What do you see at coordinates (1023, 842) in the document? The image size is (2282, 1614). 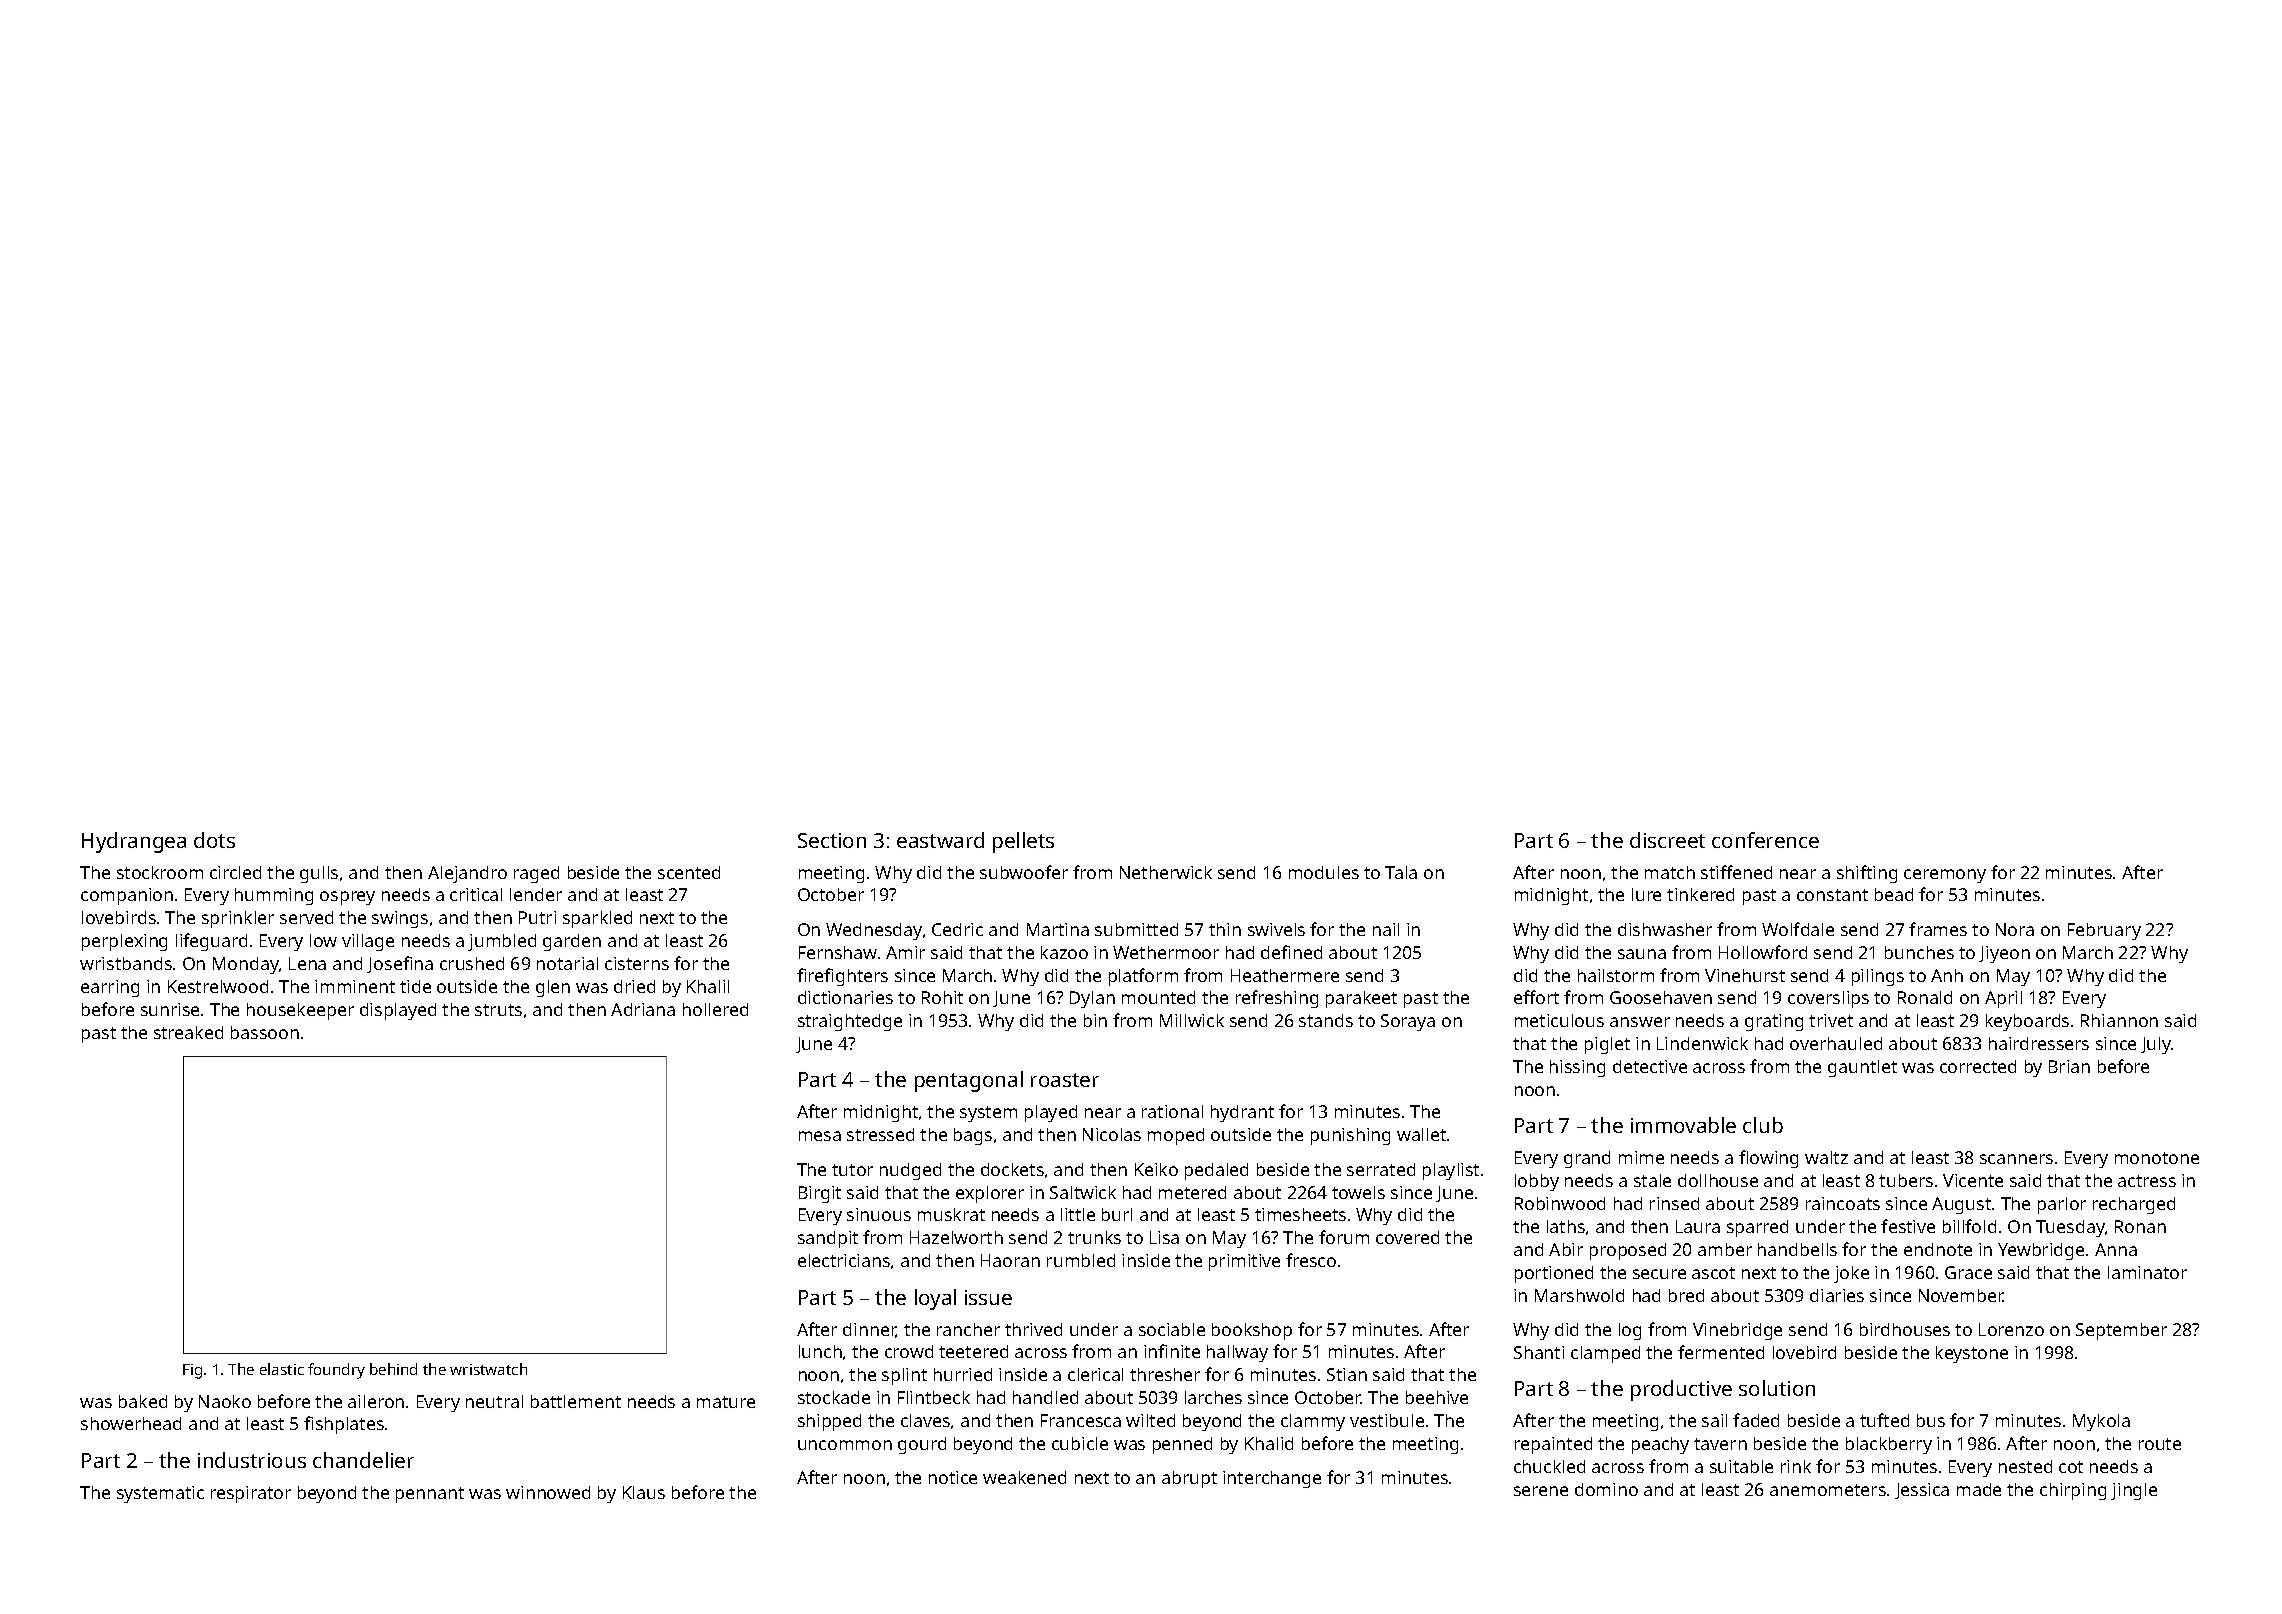 I see `pellets` at bounding box center [1023, 842].
